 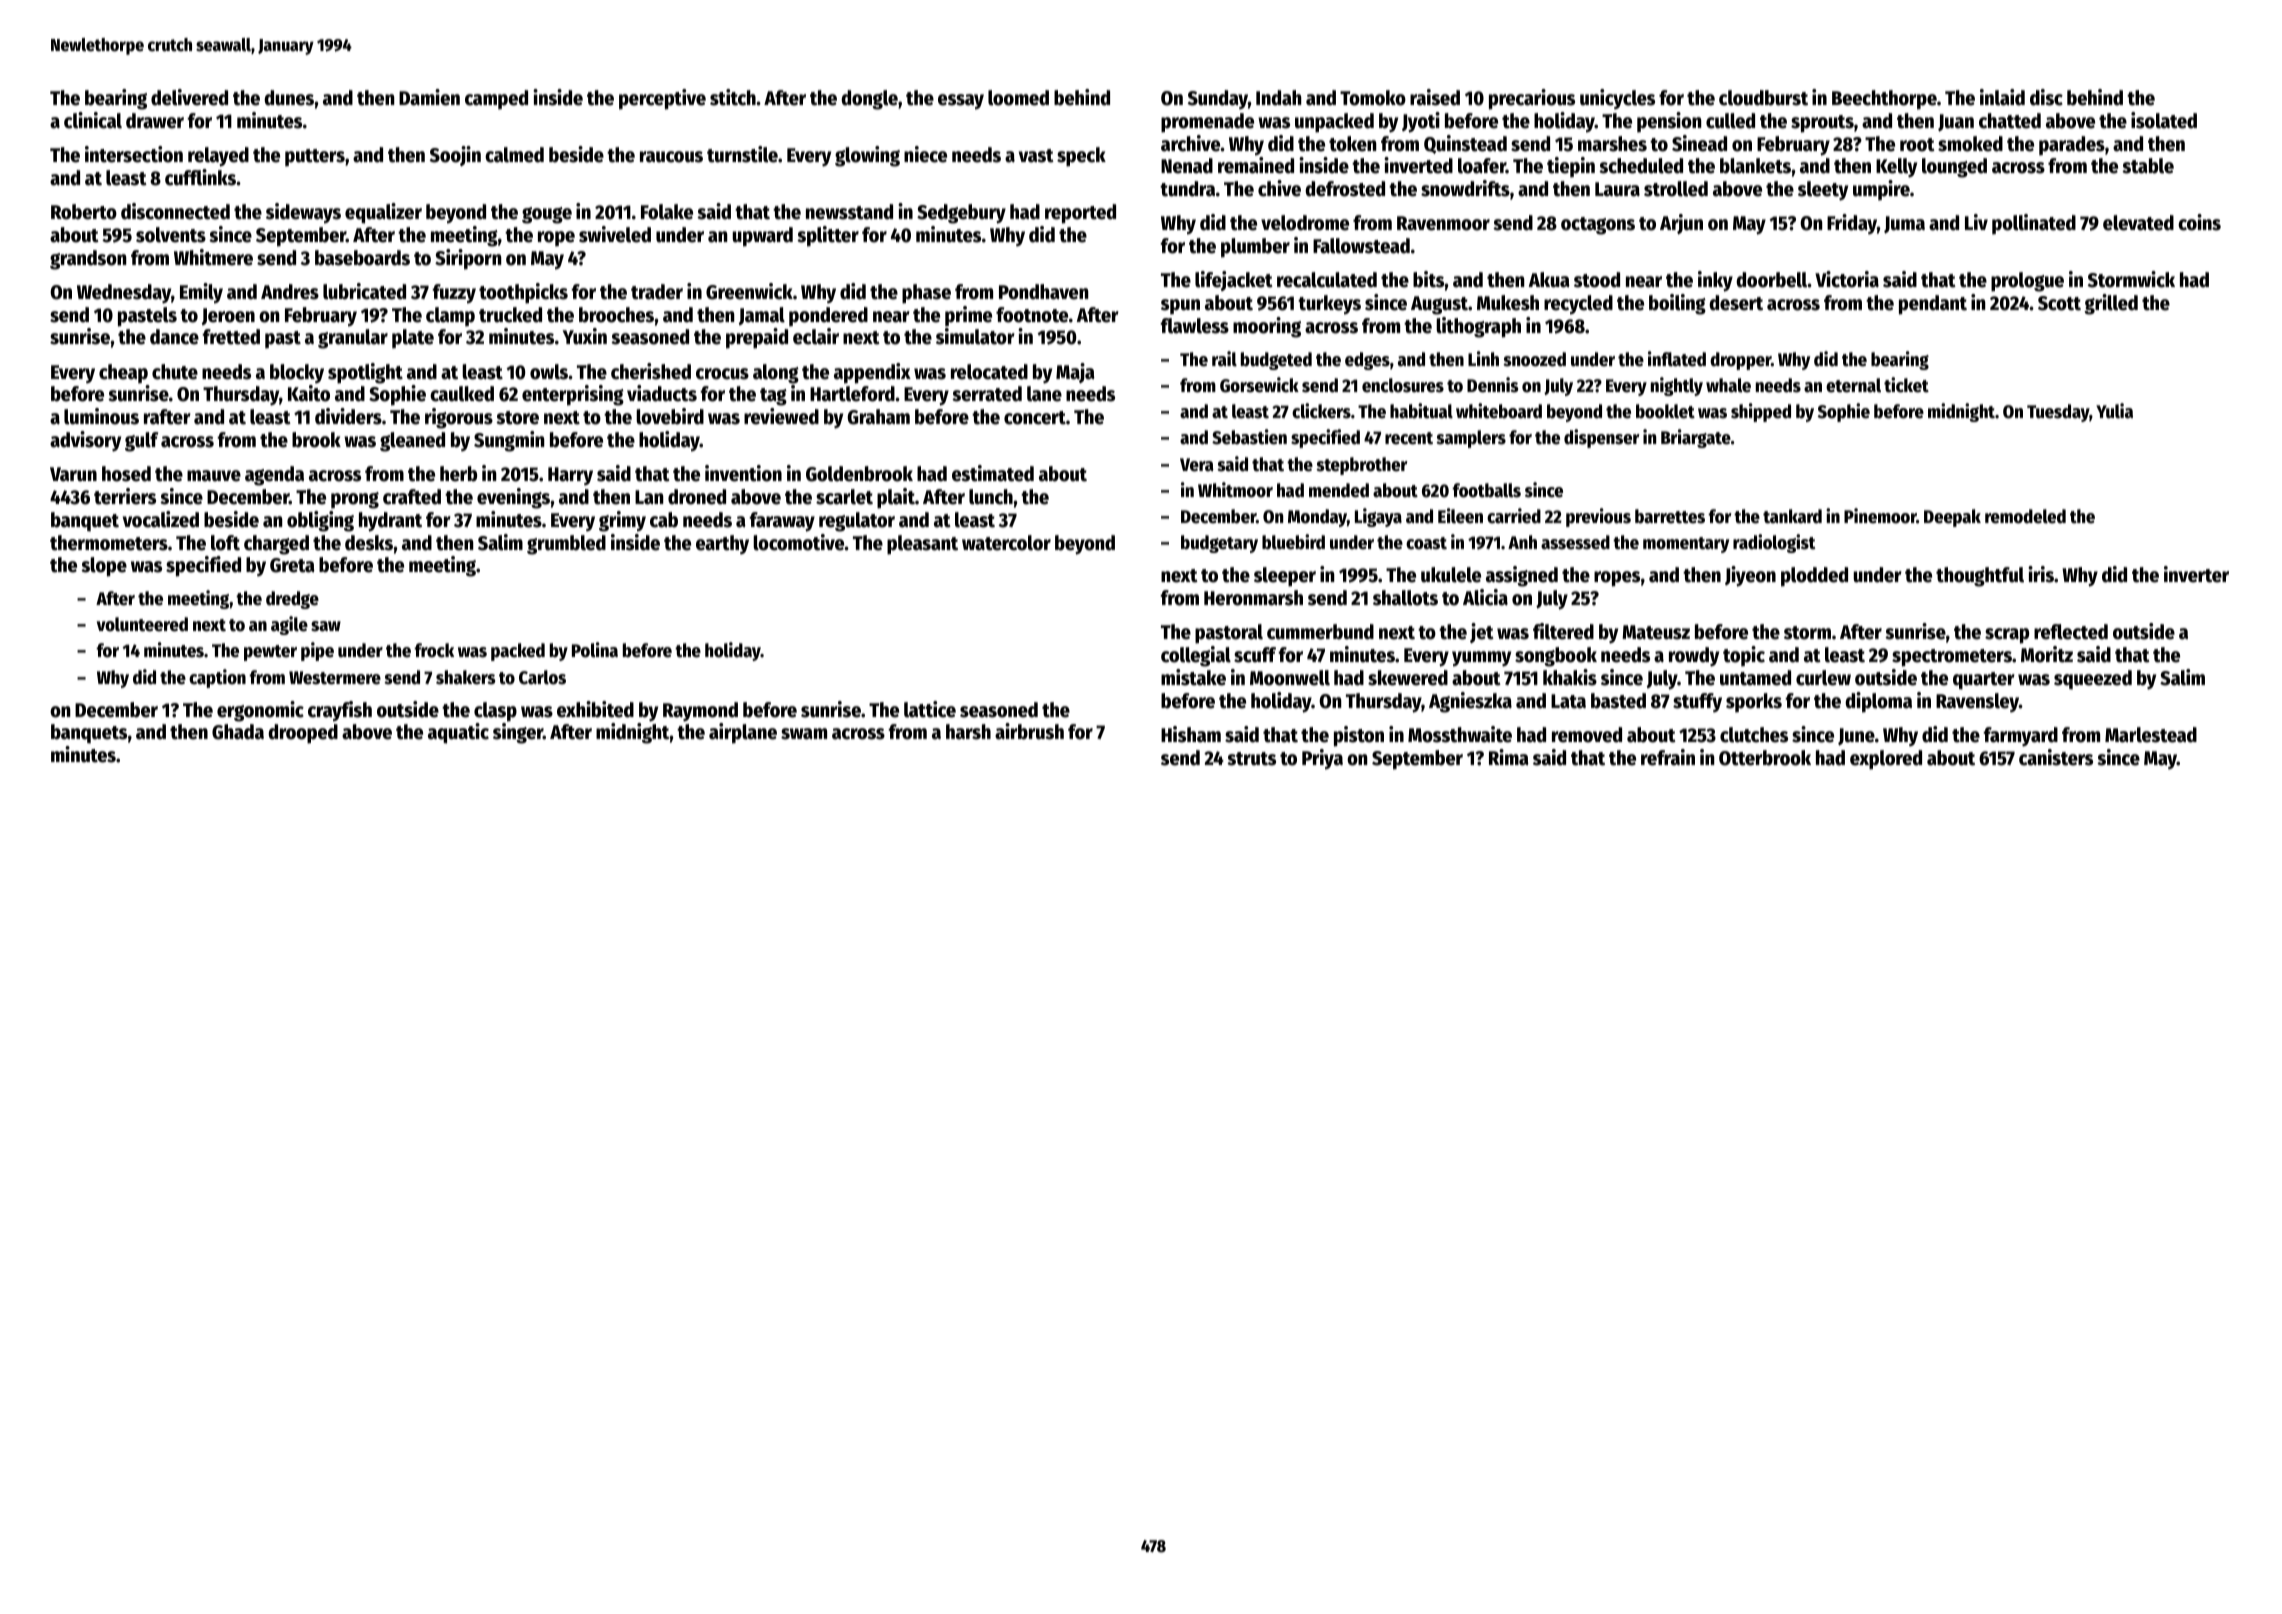 What do you see at coordinates (1339, 490) in the page?
I see `mended` at bounding box center [1339, 490].
